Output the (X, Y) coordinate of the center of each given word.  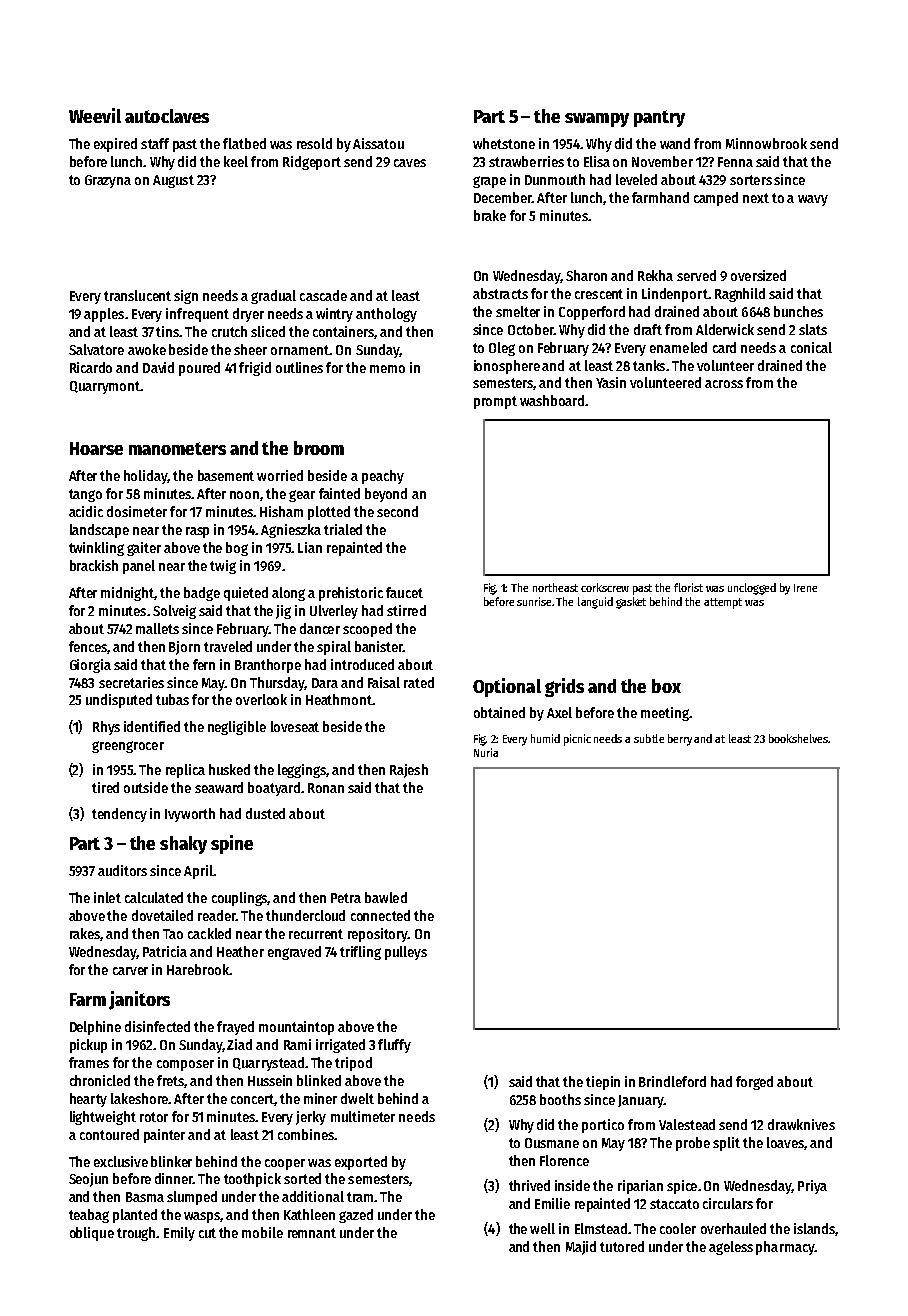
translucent (137, 295)
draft (648, 329)
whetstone (504, 143)
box (666, 686)
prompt (495, 402)
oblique (92, 1234)
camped (716, 199)
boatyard (274, 789)
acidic (86, 511)
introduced (362, 664)
